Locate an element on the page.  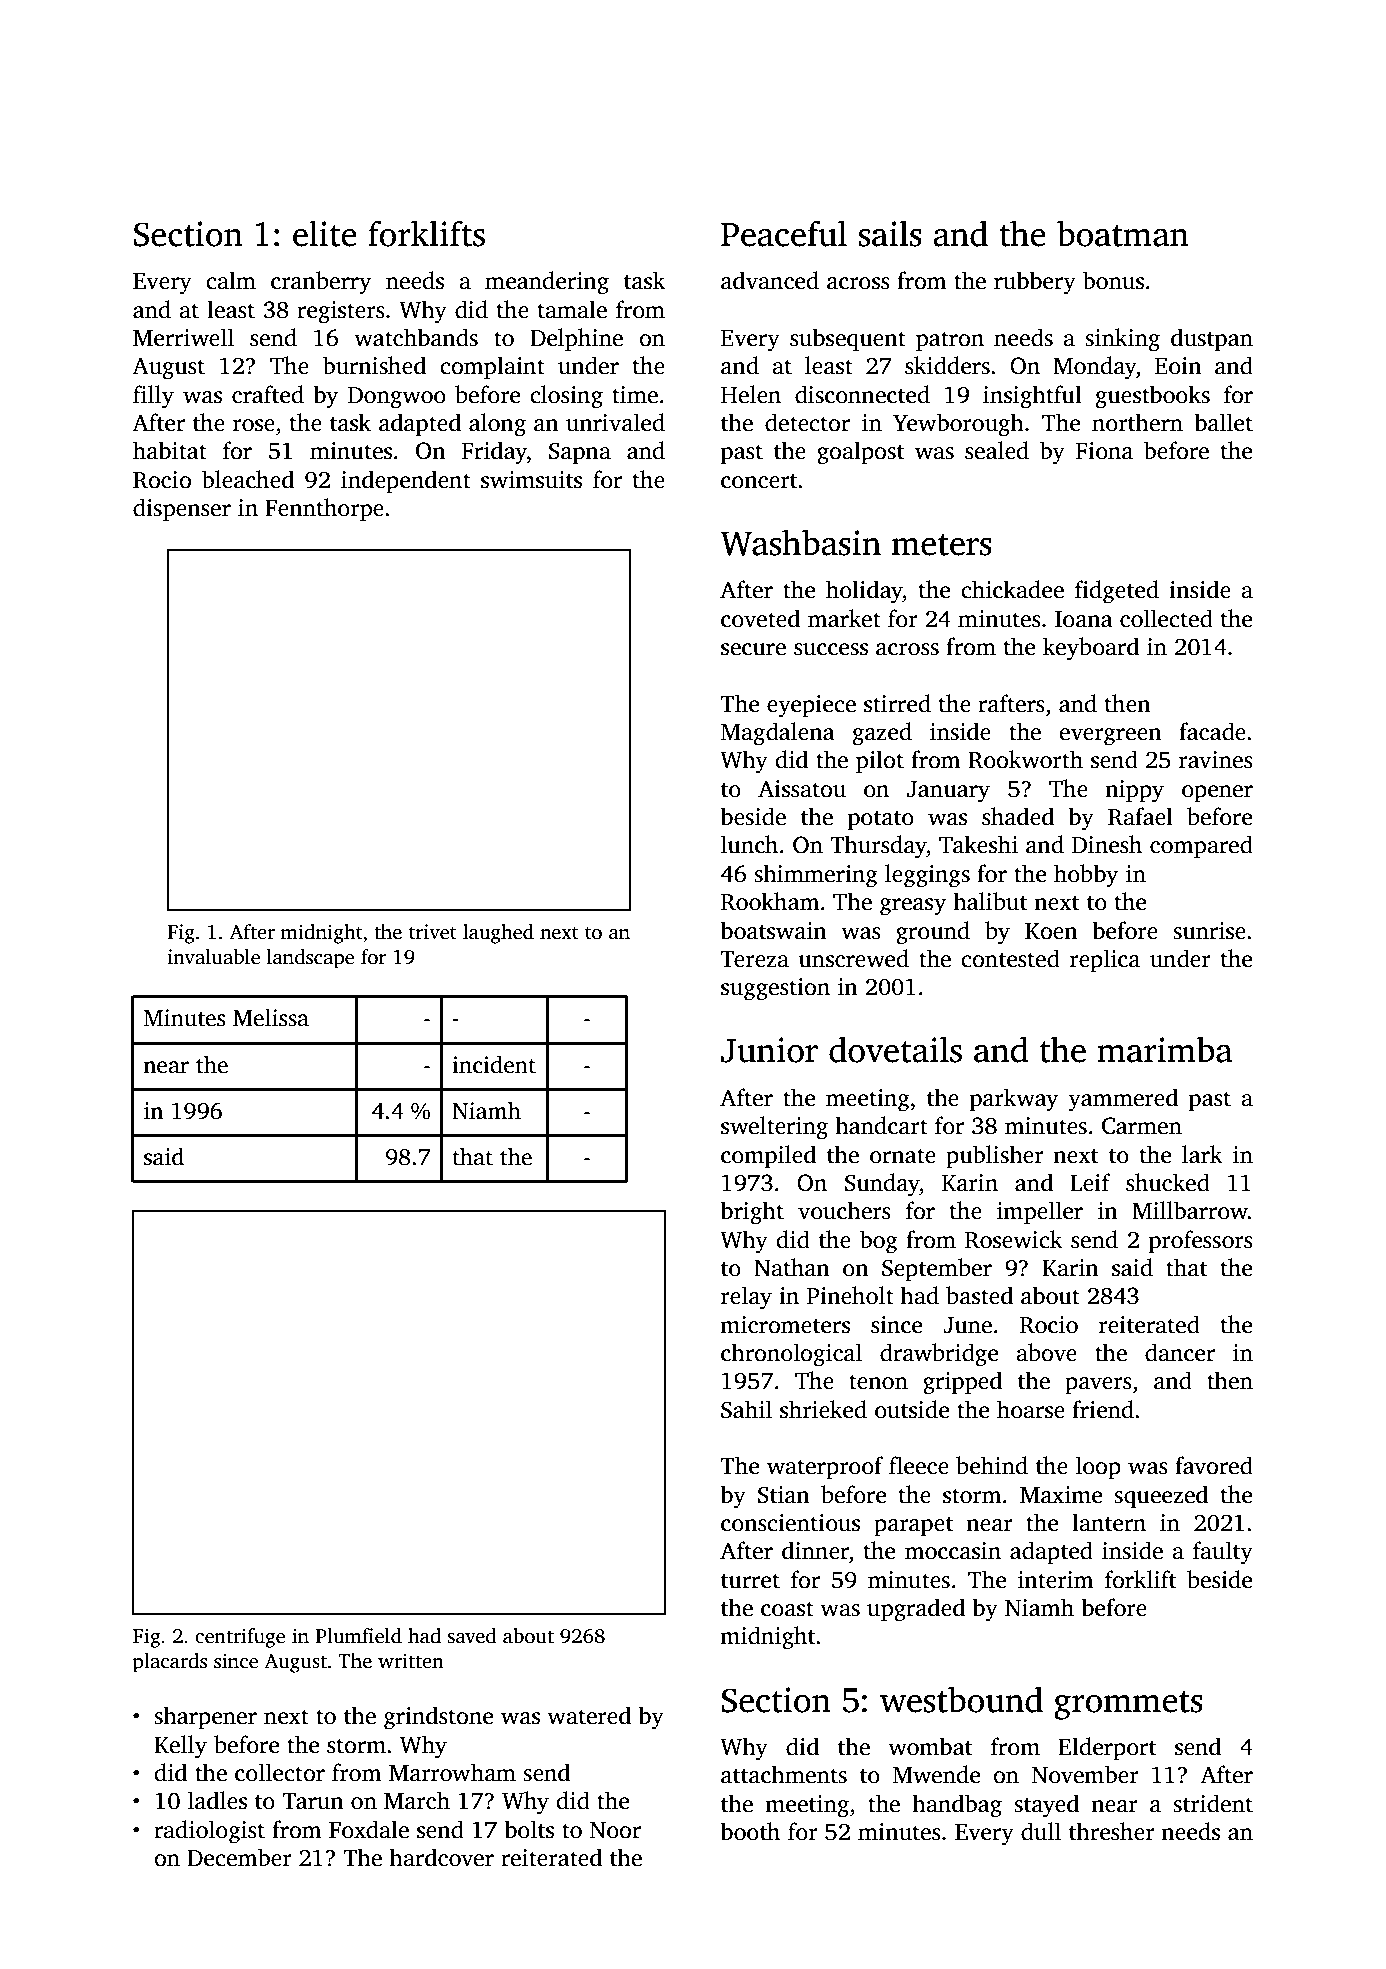
Foxdale is located at coordinates (369, 1829).
